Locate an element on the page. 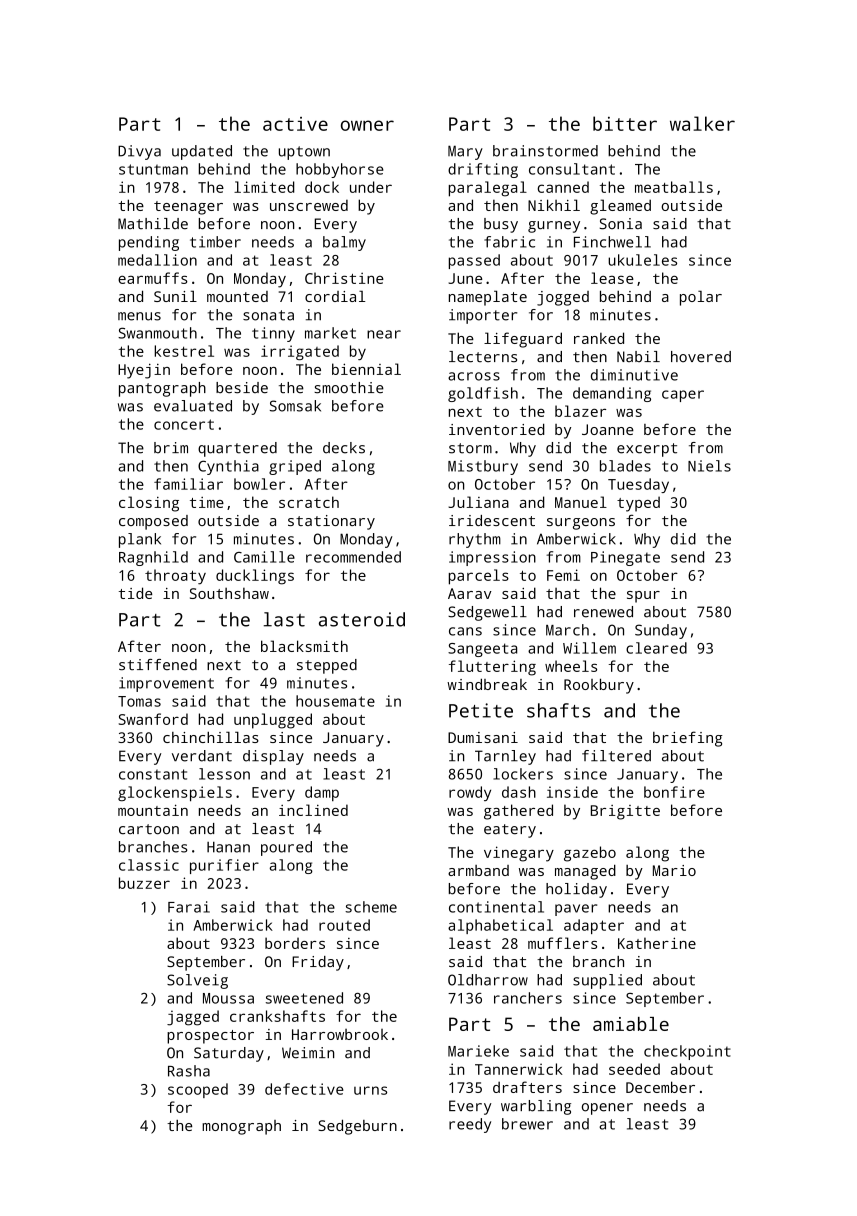 This image has height=1216, width=857. Tannerwick is located at coordinates (519, 1069).
